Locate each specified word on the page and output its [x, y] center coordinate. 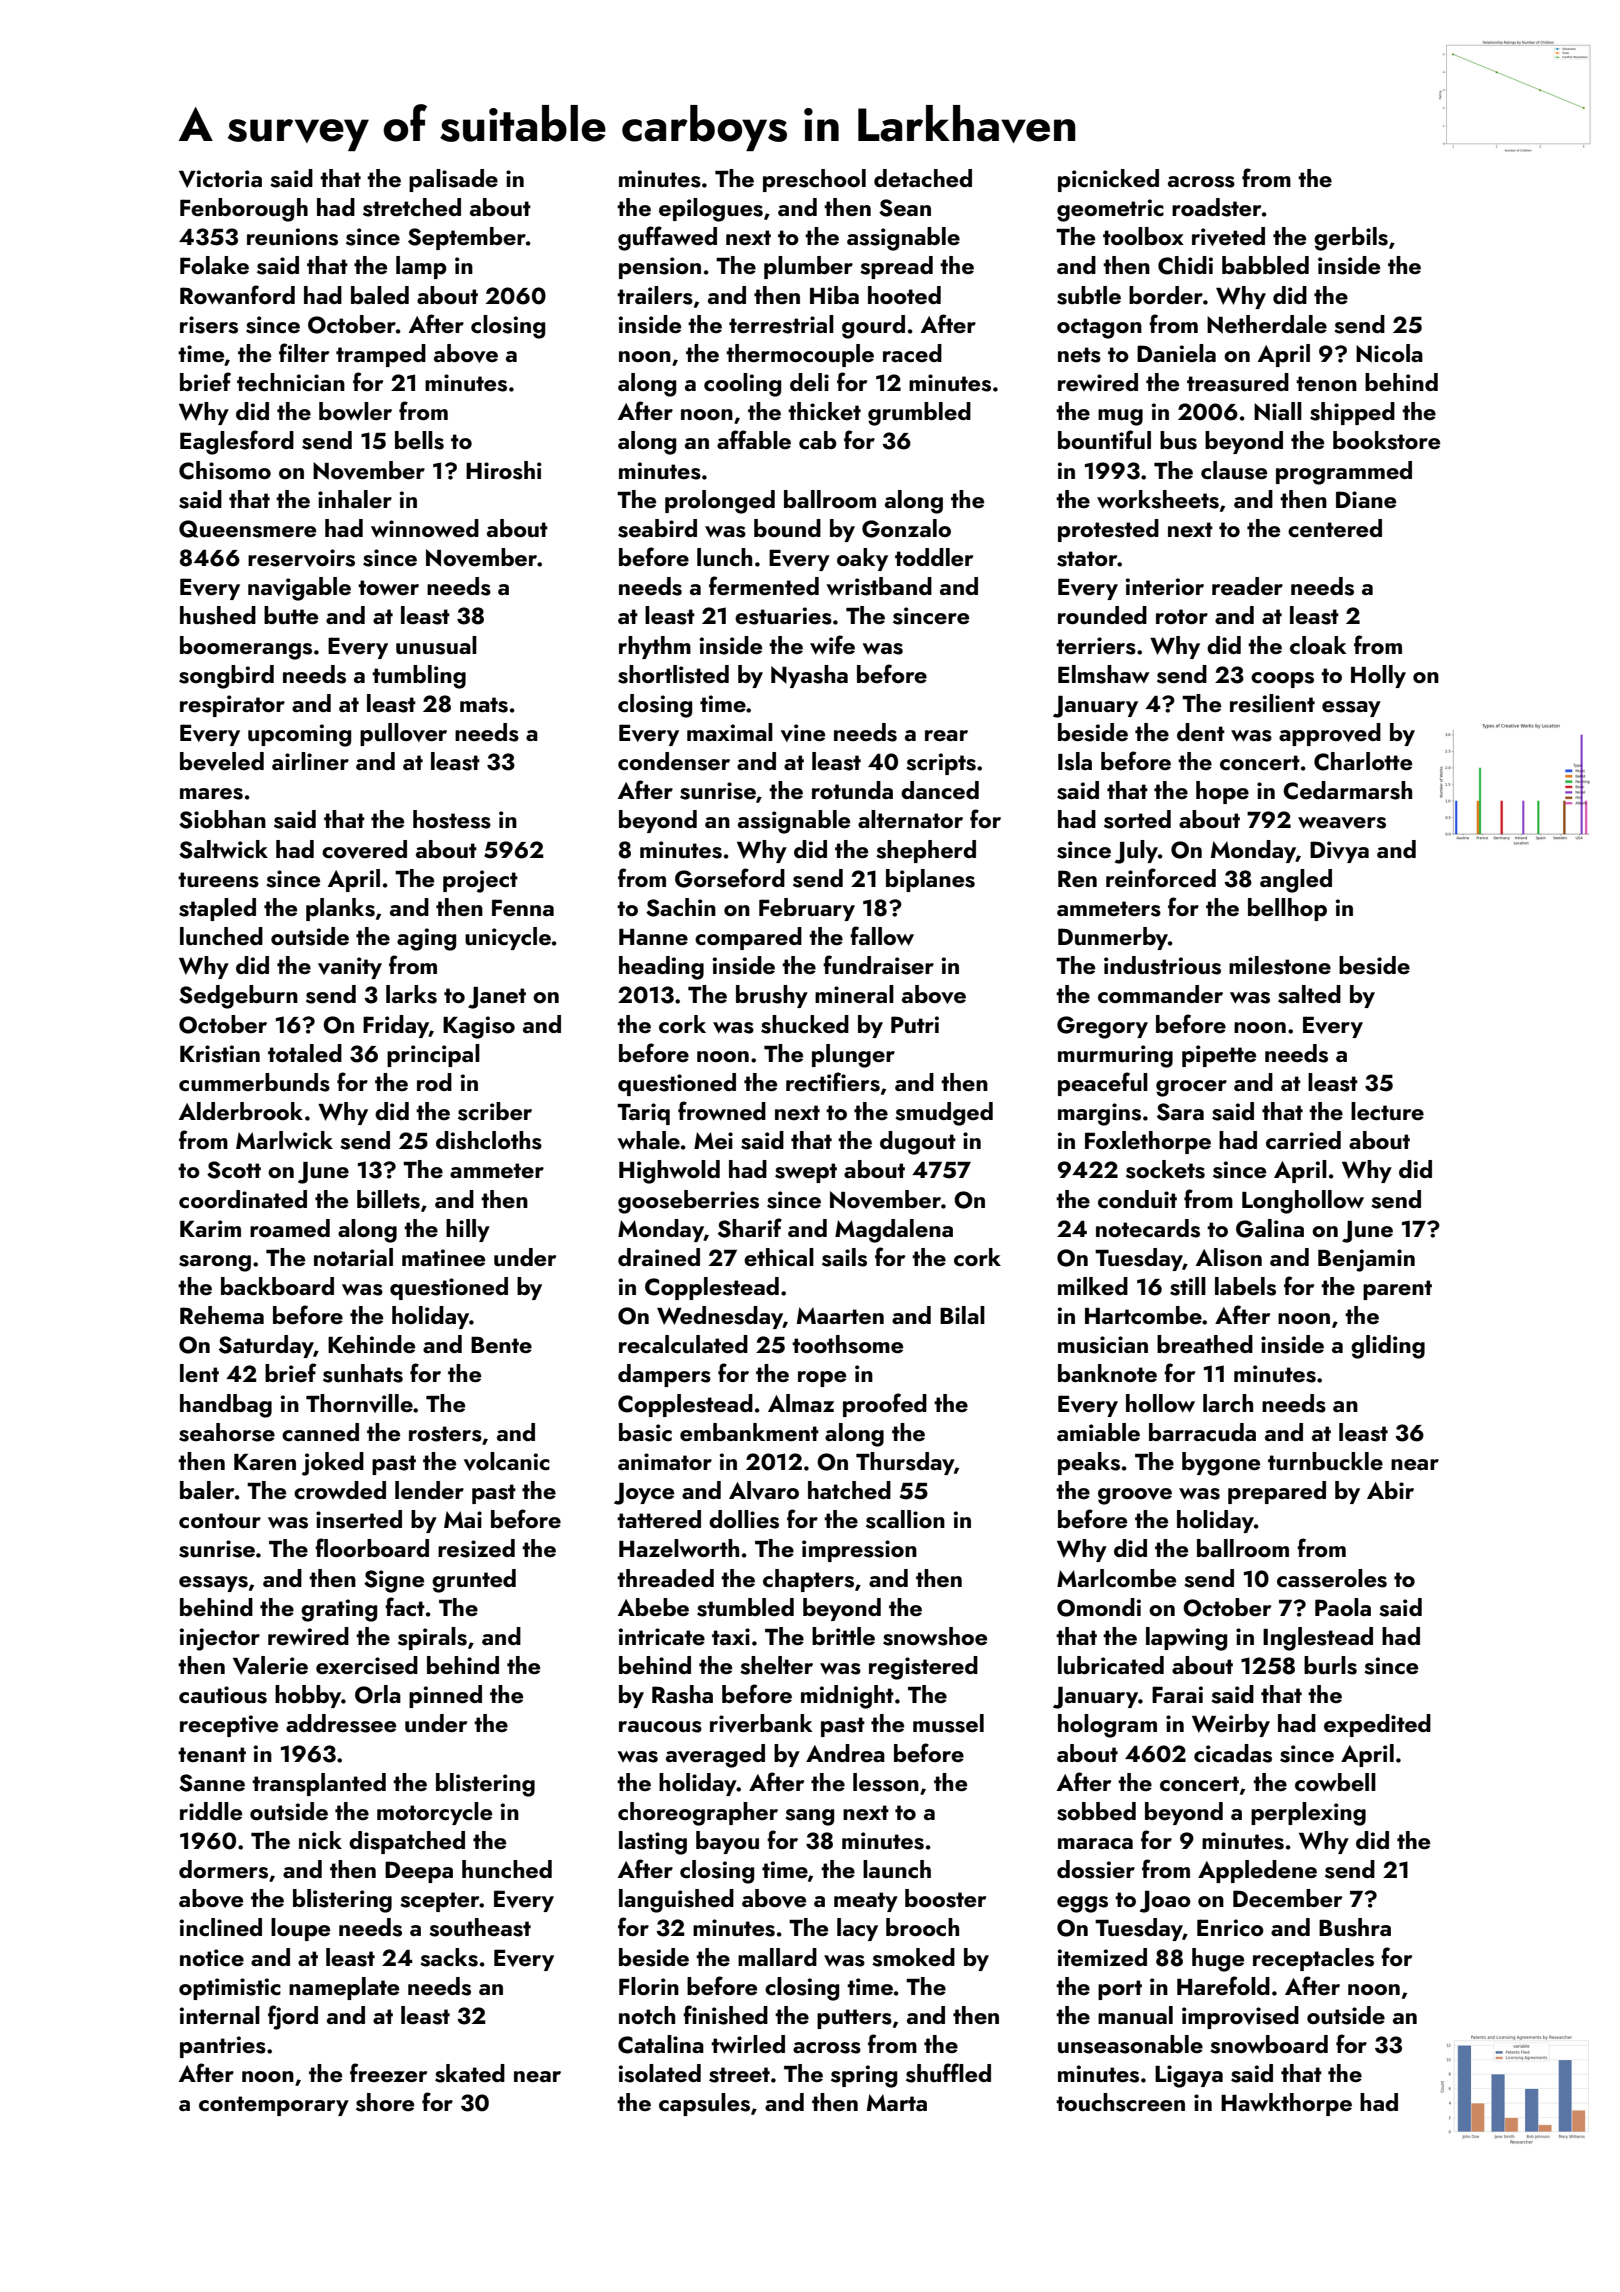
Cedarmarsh [1347, 790]
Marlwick [284, 1140]
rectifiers [833, 1082]
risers [209, 325]
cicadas [1233, 1753]
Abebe [653, 1607]
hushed [218, 615]
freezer [388, 2072]
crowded [340, 1490]
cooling [742, 385]
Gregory [1102, 1027]
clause [1234, 470]
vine [803, 733]
